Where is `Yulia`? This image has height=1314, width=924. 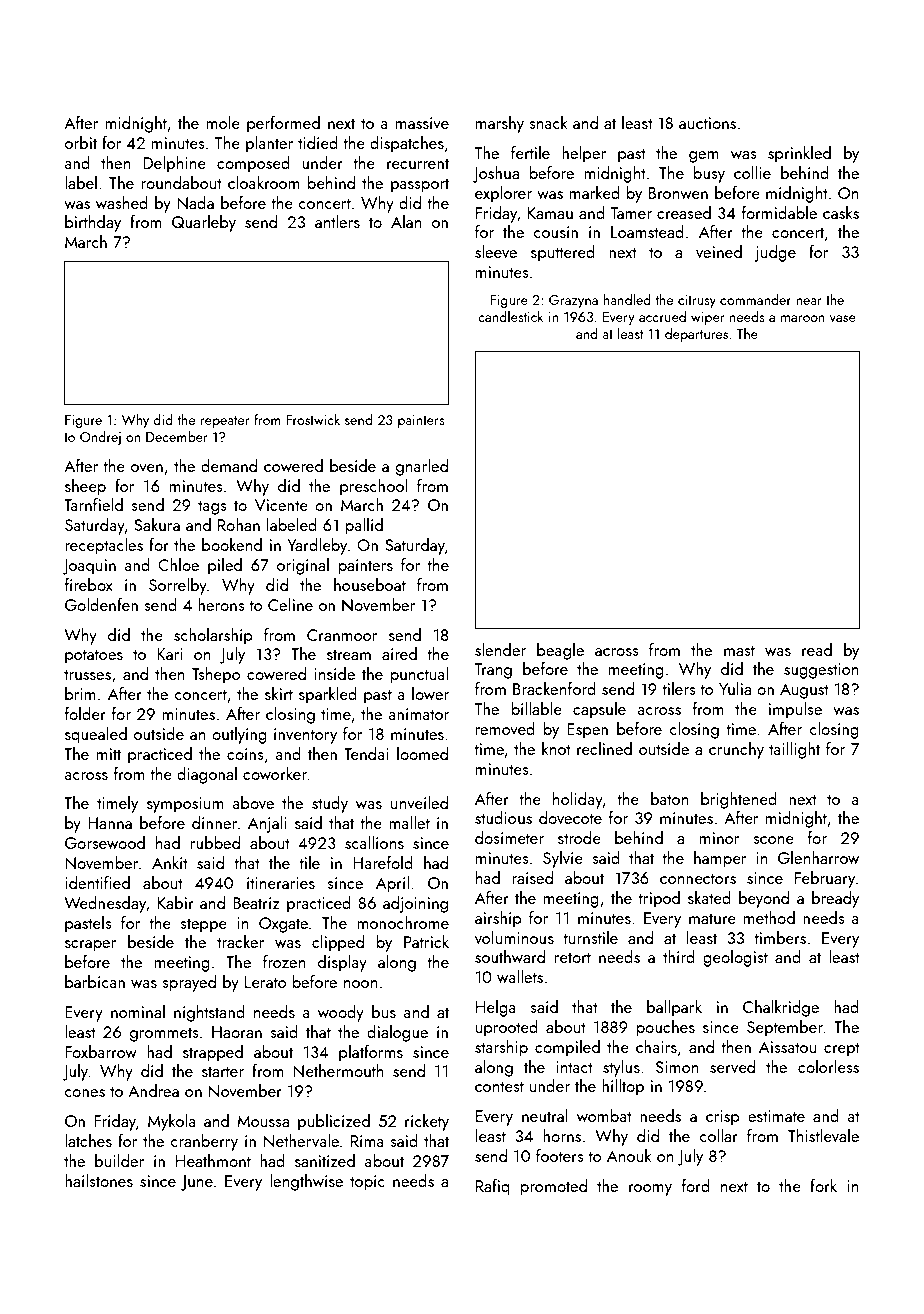 Yulia is located at coordinates (735, 688).
